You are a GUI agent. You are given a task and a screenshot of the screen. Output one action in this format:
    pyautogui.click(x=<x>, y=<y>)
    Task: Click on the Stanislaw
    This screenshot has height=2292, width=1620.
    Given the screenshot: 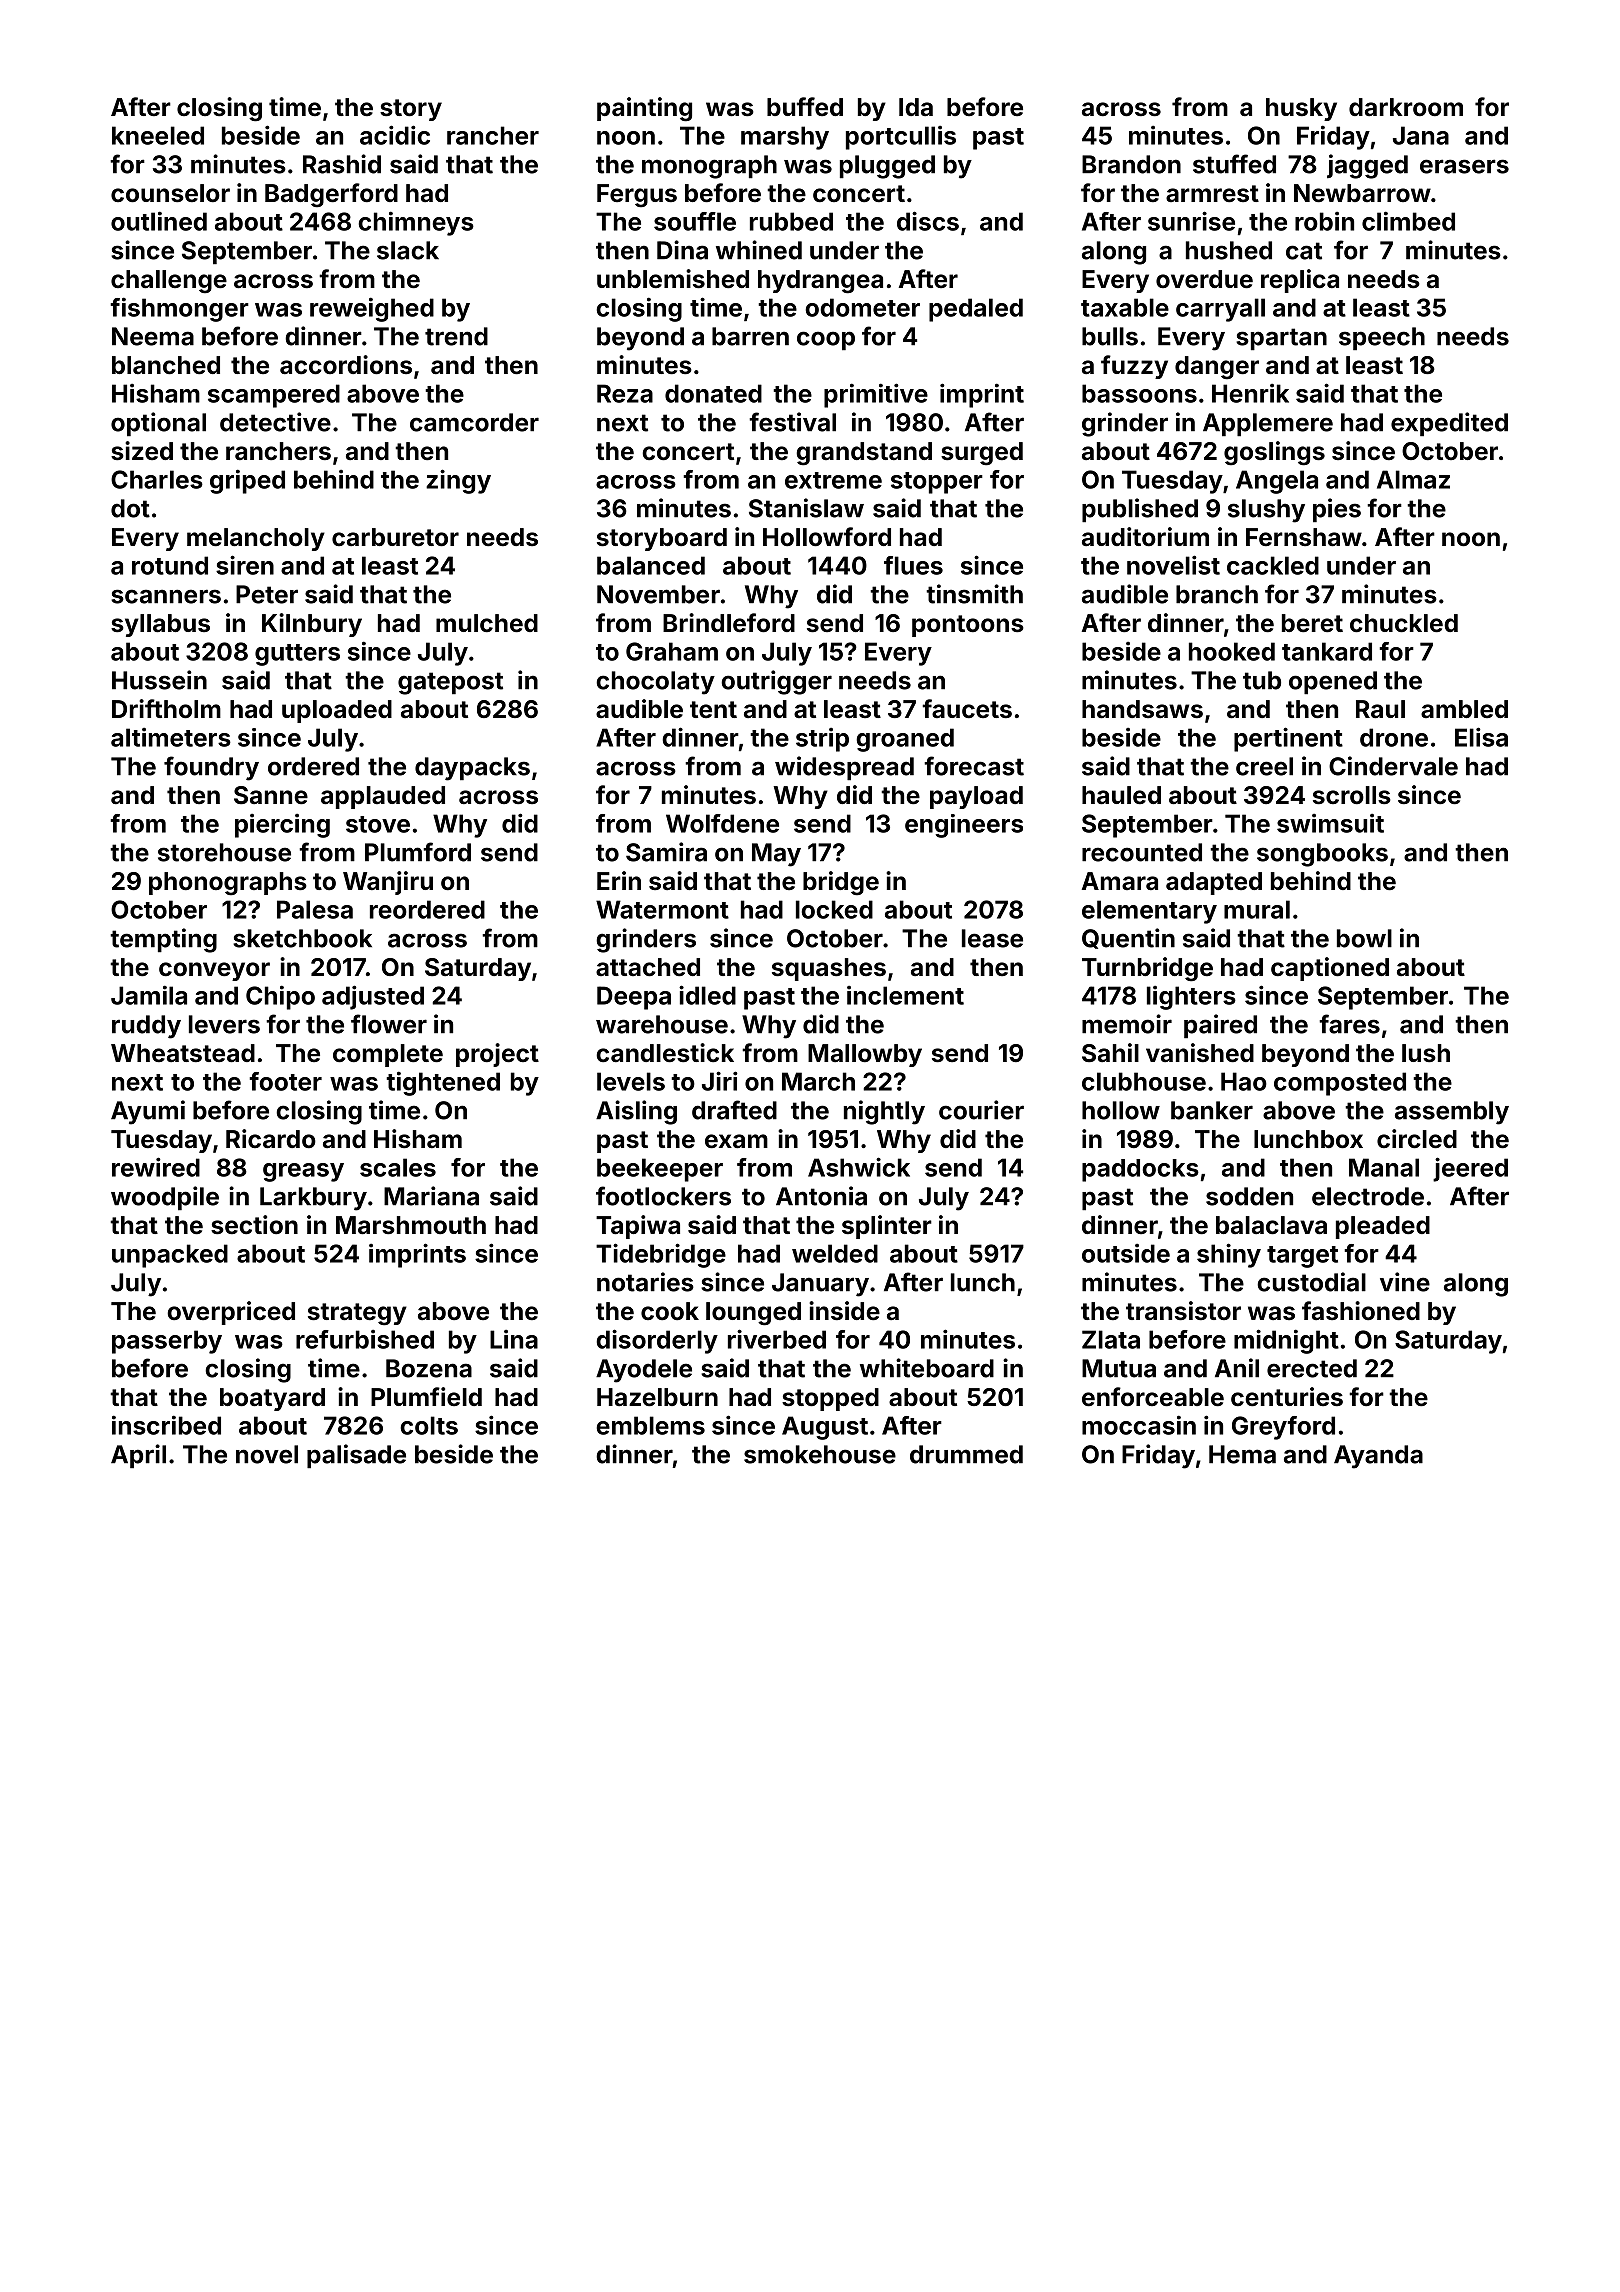 What is the action you would take?
    pyautogui.click(x=806, y=508)
